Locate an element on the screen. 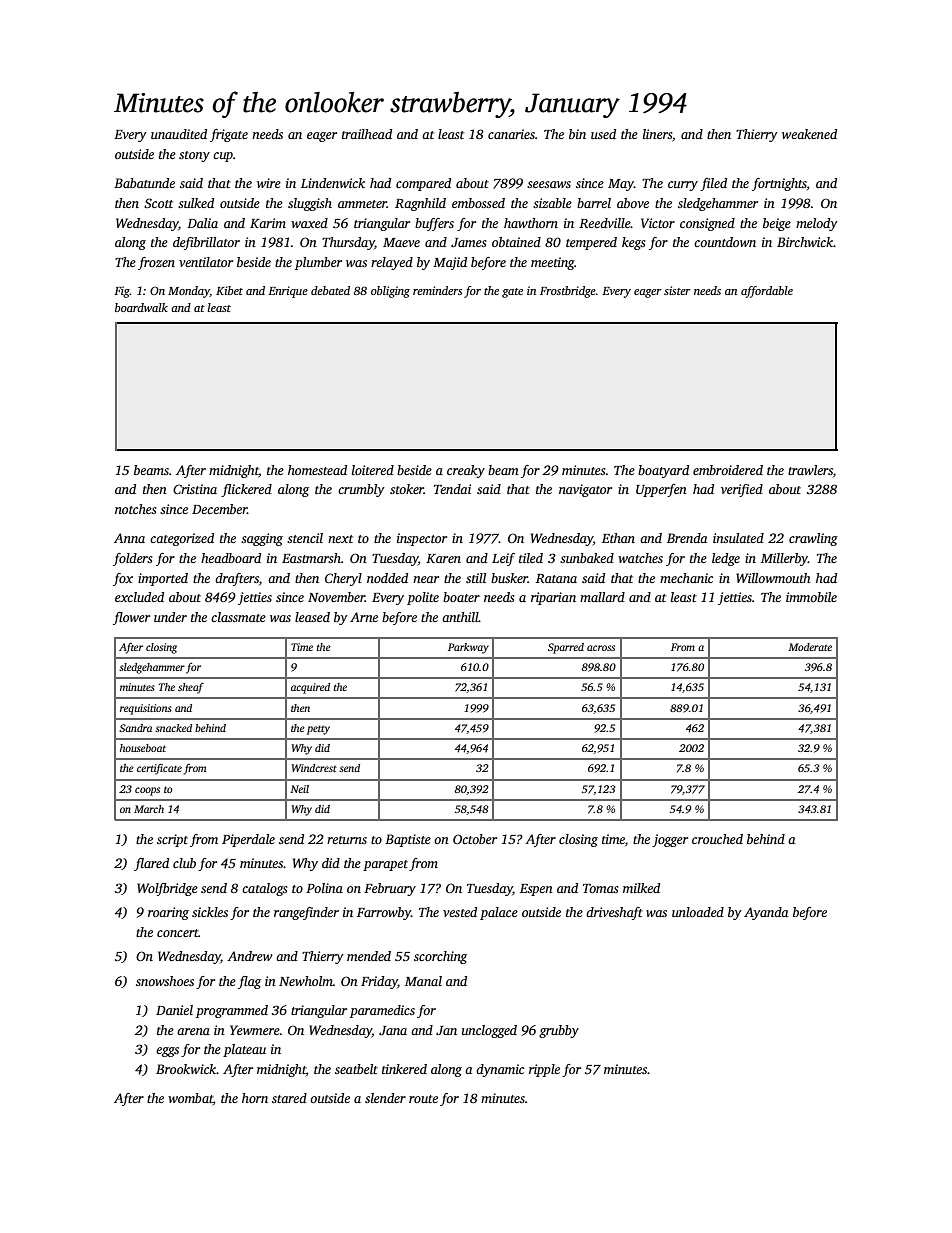 This screenshot has height=1233, width=952. weakened is located at coordinates (809, 134).
